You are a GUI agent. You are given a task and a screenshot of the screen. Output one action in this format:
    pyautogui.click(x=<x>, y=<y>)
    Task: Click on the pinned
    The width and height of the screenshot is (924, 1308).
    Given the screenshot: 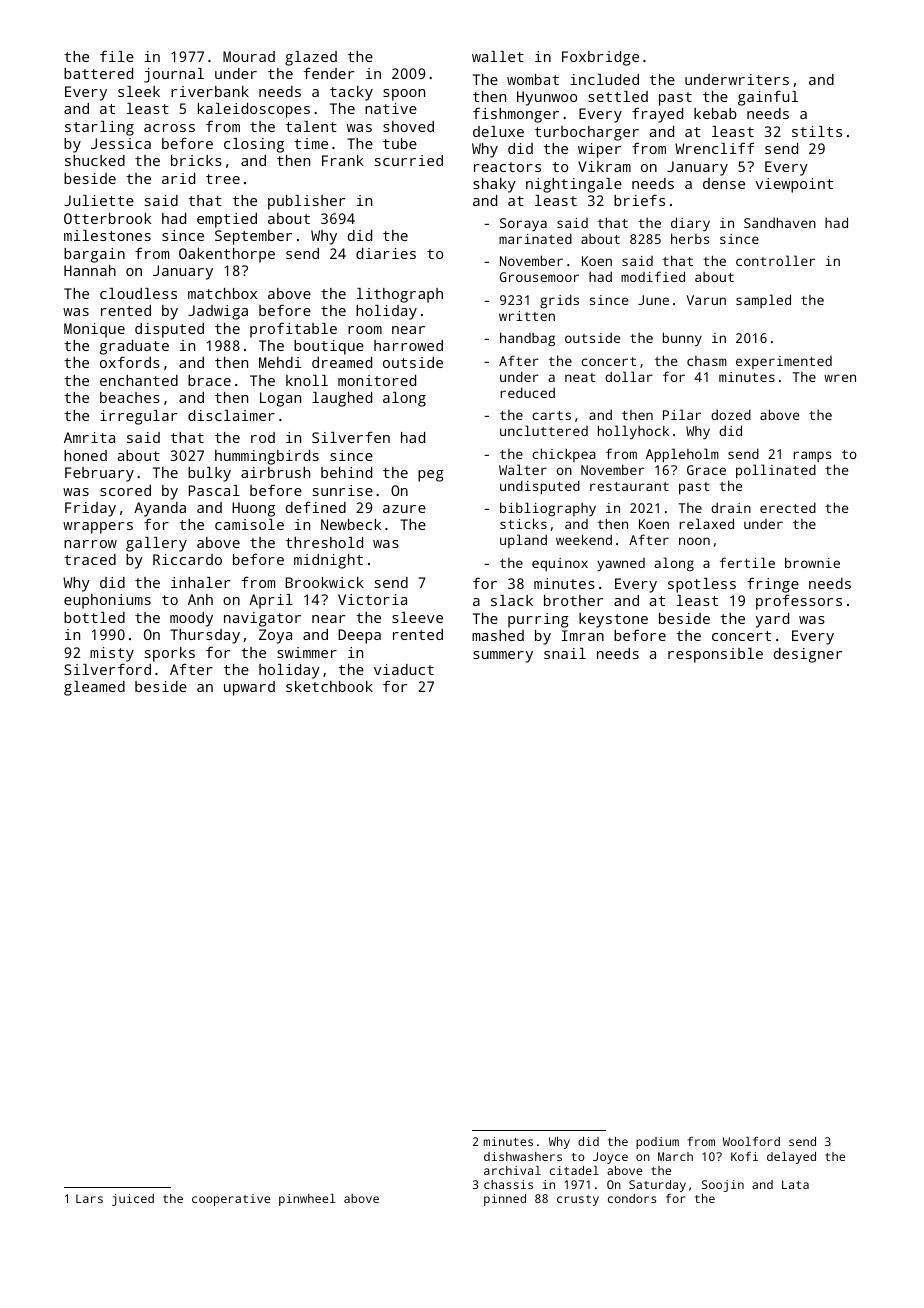 What is the action you would take?
    pyautogui.click(x=505, y=1200)
